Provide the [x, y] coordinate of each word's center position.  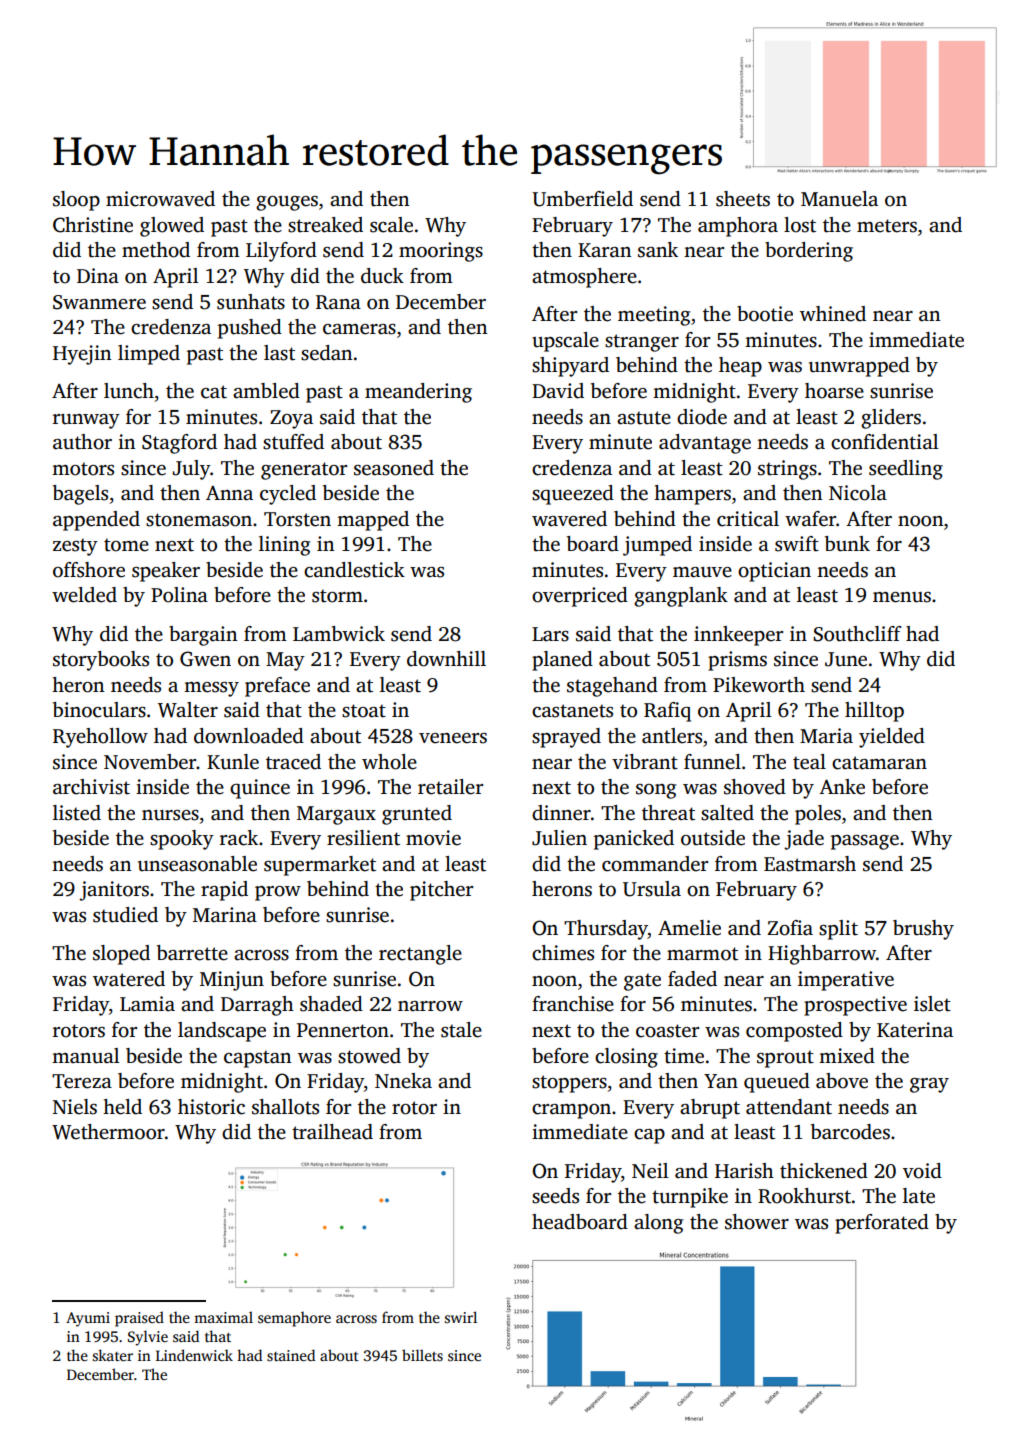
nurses [170, 815]
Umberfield [582, 199]
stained [291, 1355]
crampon [571, 1111]
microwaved [160, 199]
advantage [705, 444]
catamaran [879, 763]
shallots [285, 1107]
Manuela [839, 199]
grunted [417, 815]
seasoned [394, 468]
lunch [129, 391]
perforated [882, 1224]
